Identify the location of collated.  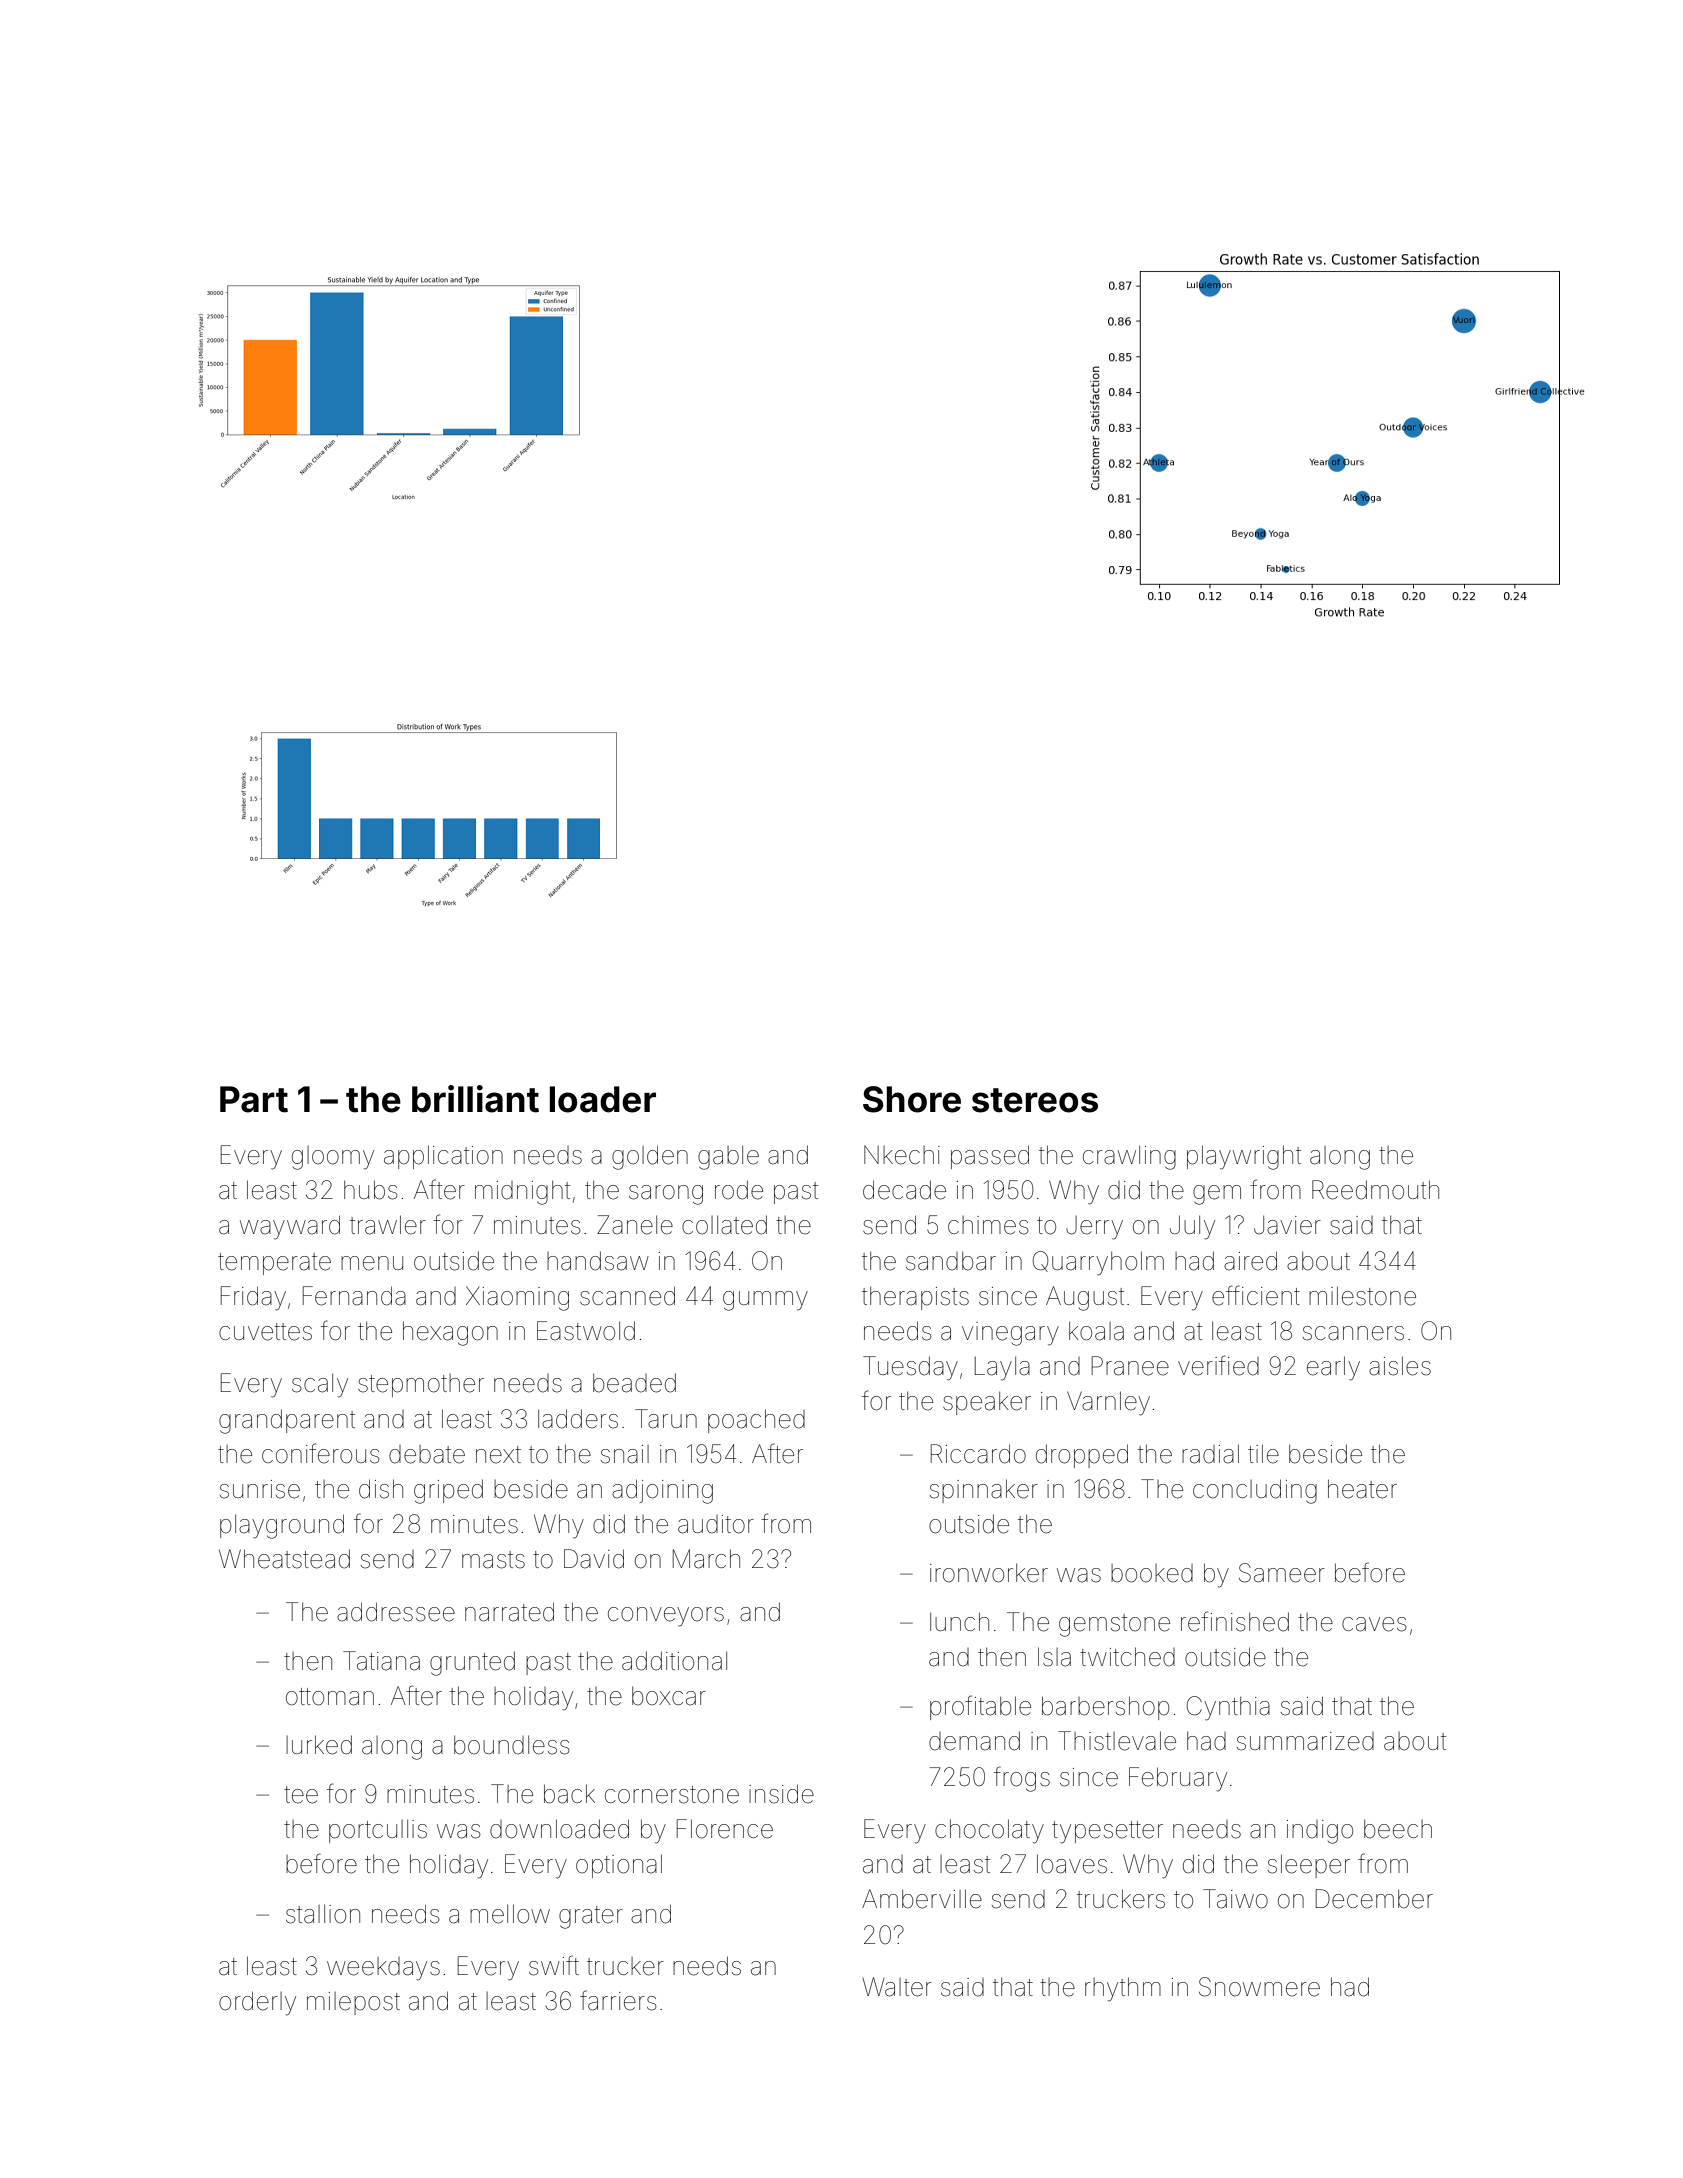
(724, 1225).
